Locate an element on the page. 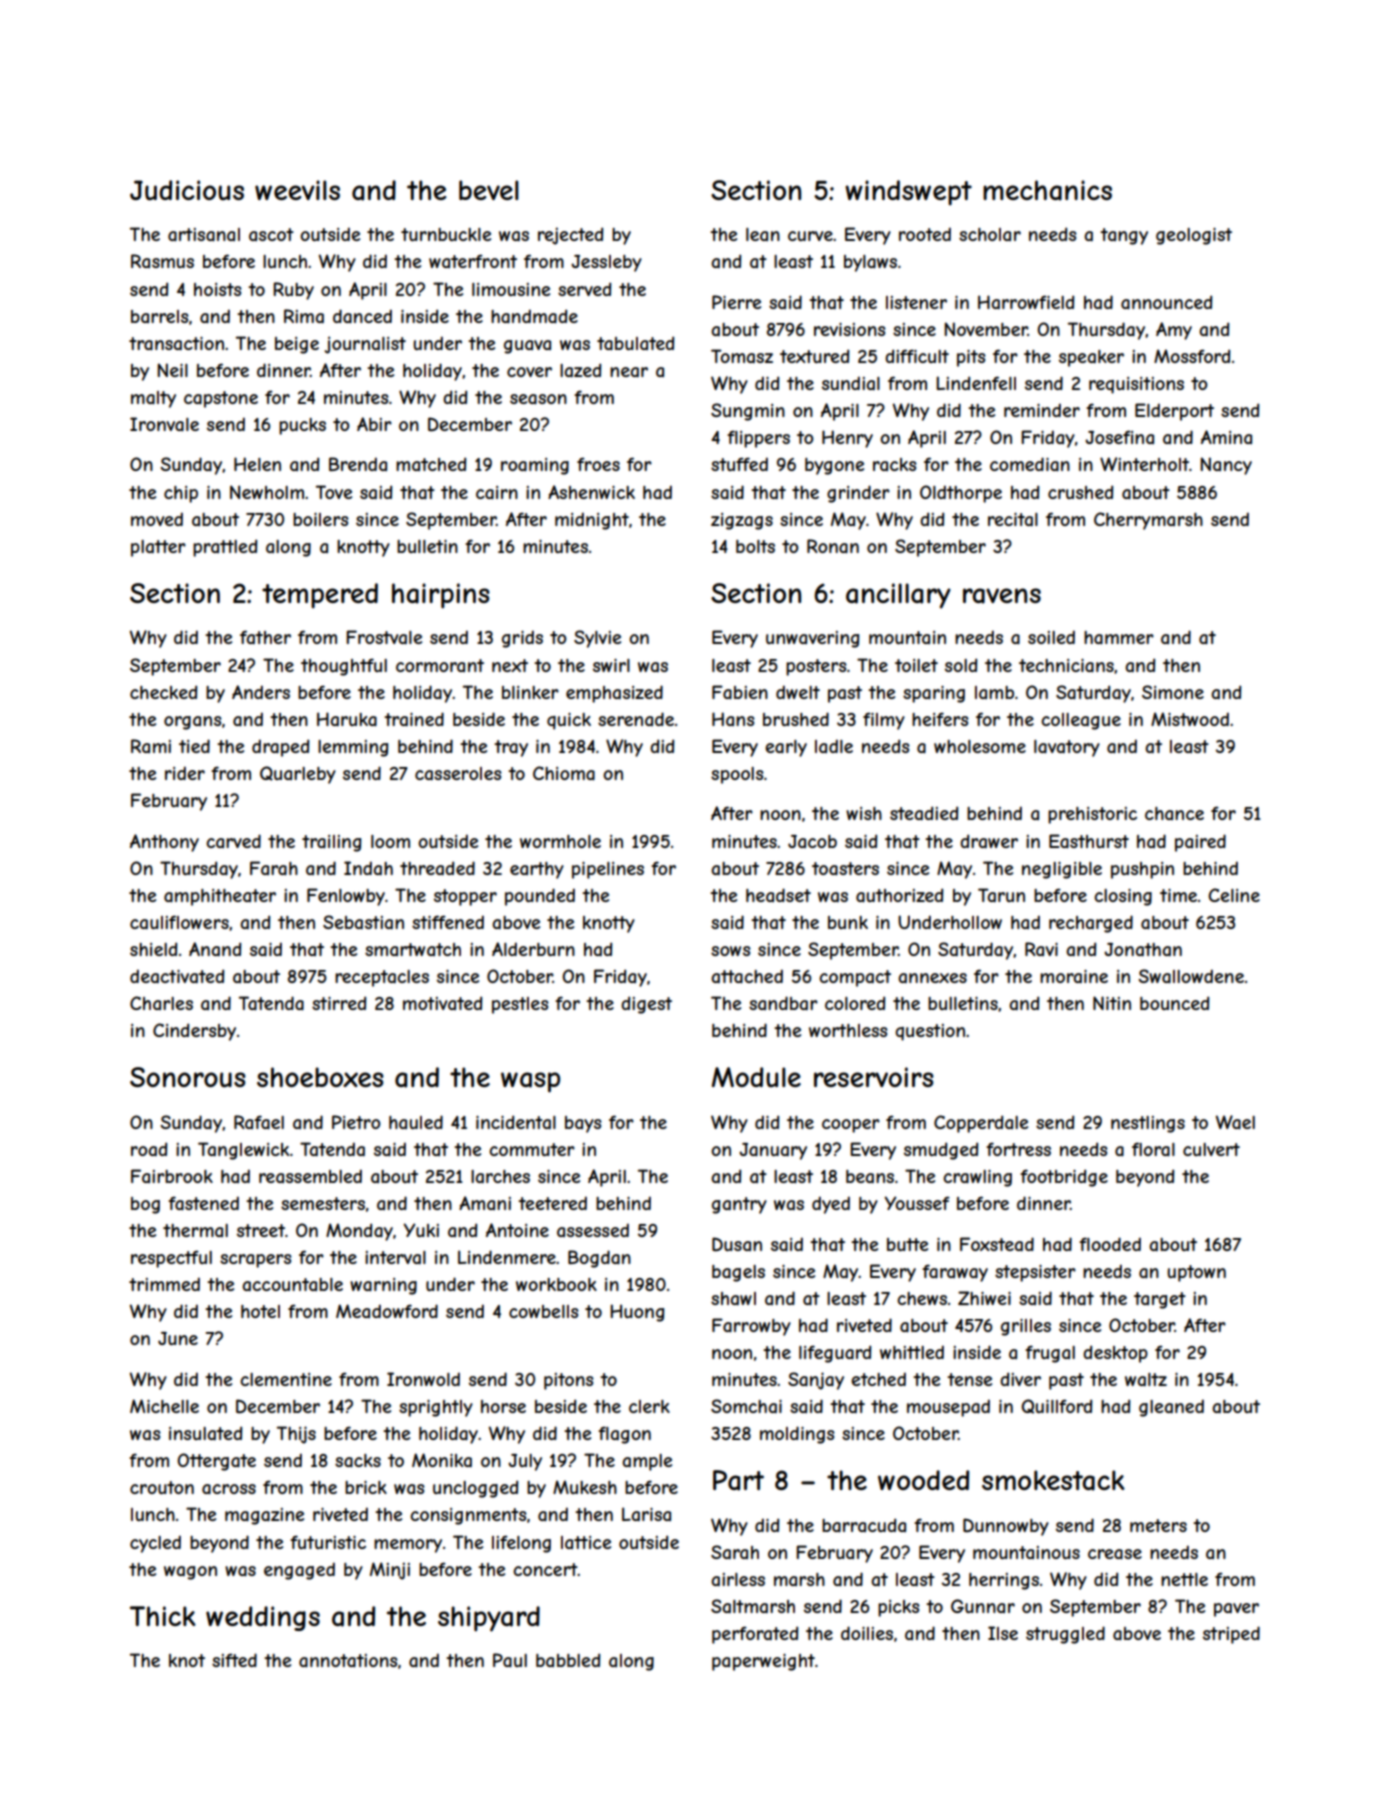 The width and height of the image is (1392, 1802). geologist is located at coordinates (1194, 236).
